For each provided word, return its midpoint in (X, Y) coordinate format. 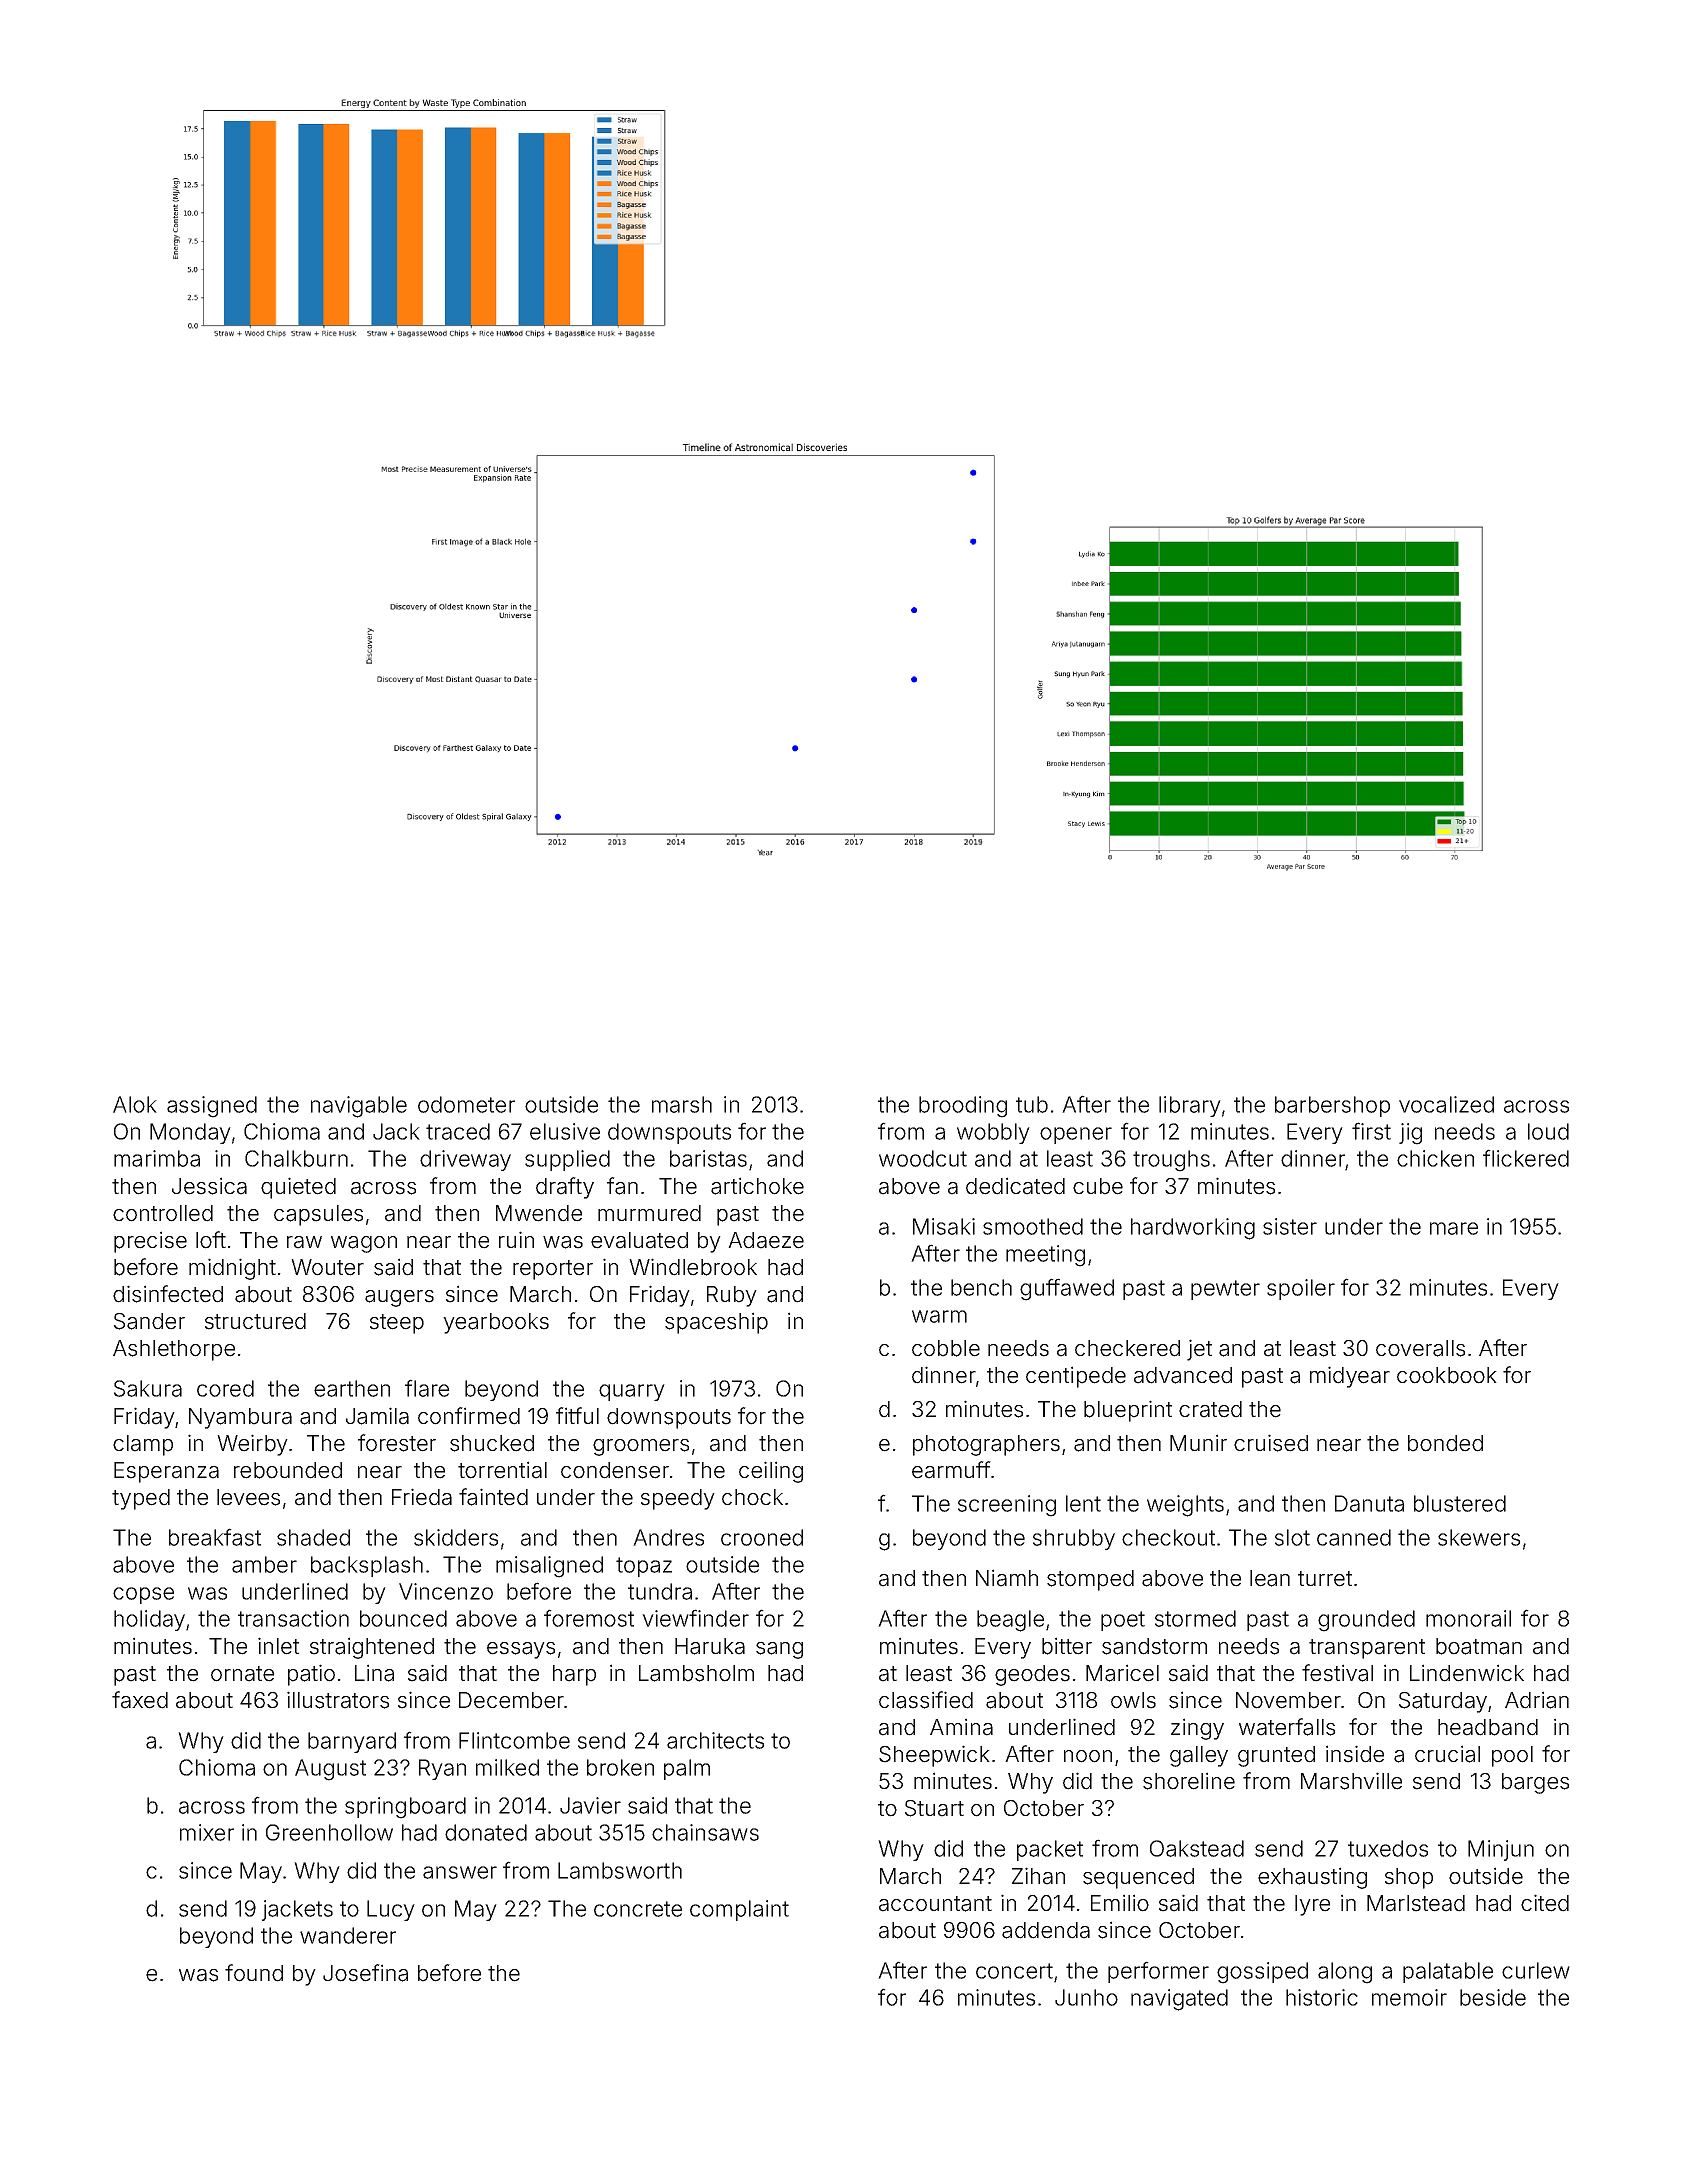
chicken (1435, 1158)
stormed (1195, 1618)
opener (1076, 1135)
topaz (644, 1567)
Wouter (327, 1267)
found (254, 1973)
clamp (143, 1445)
